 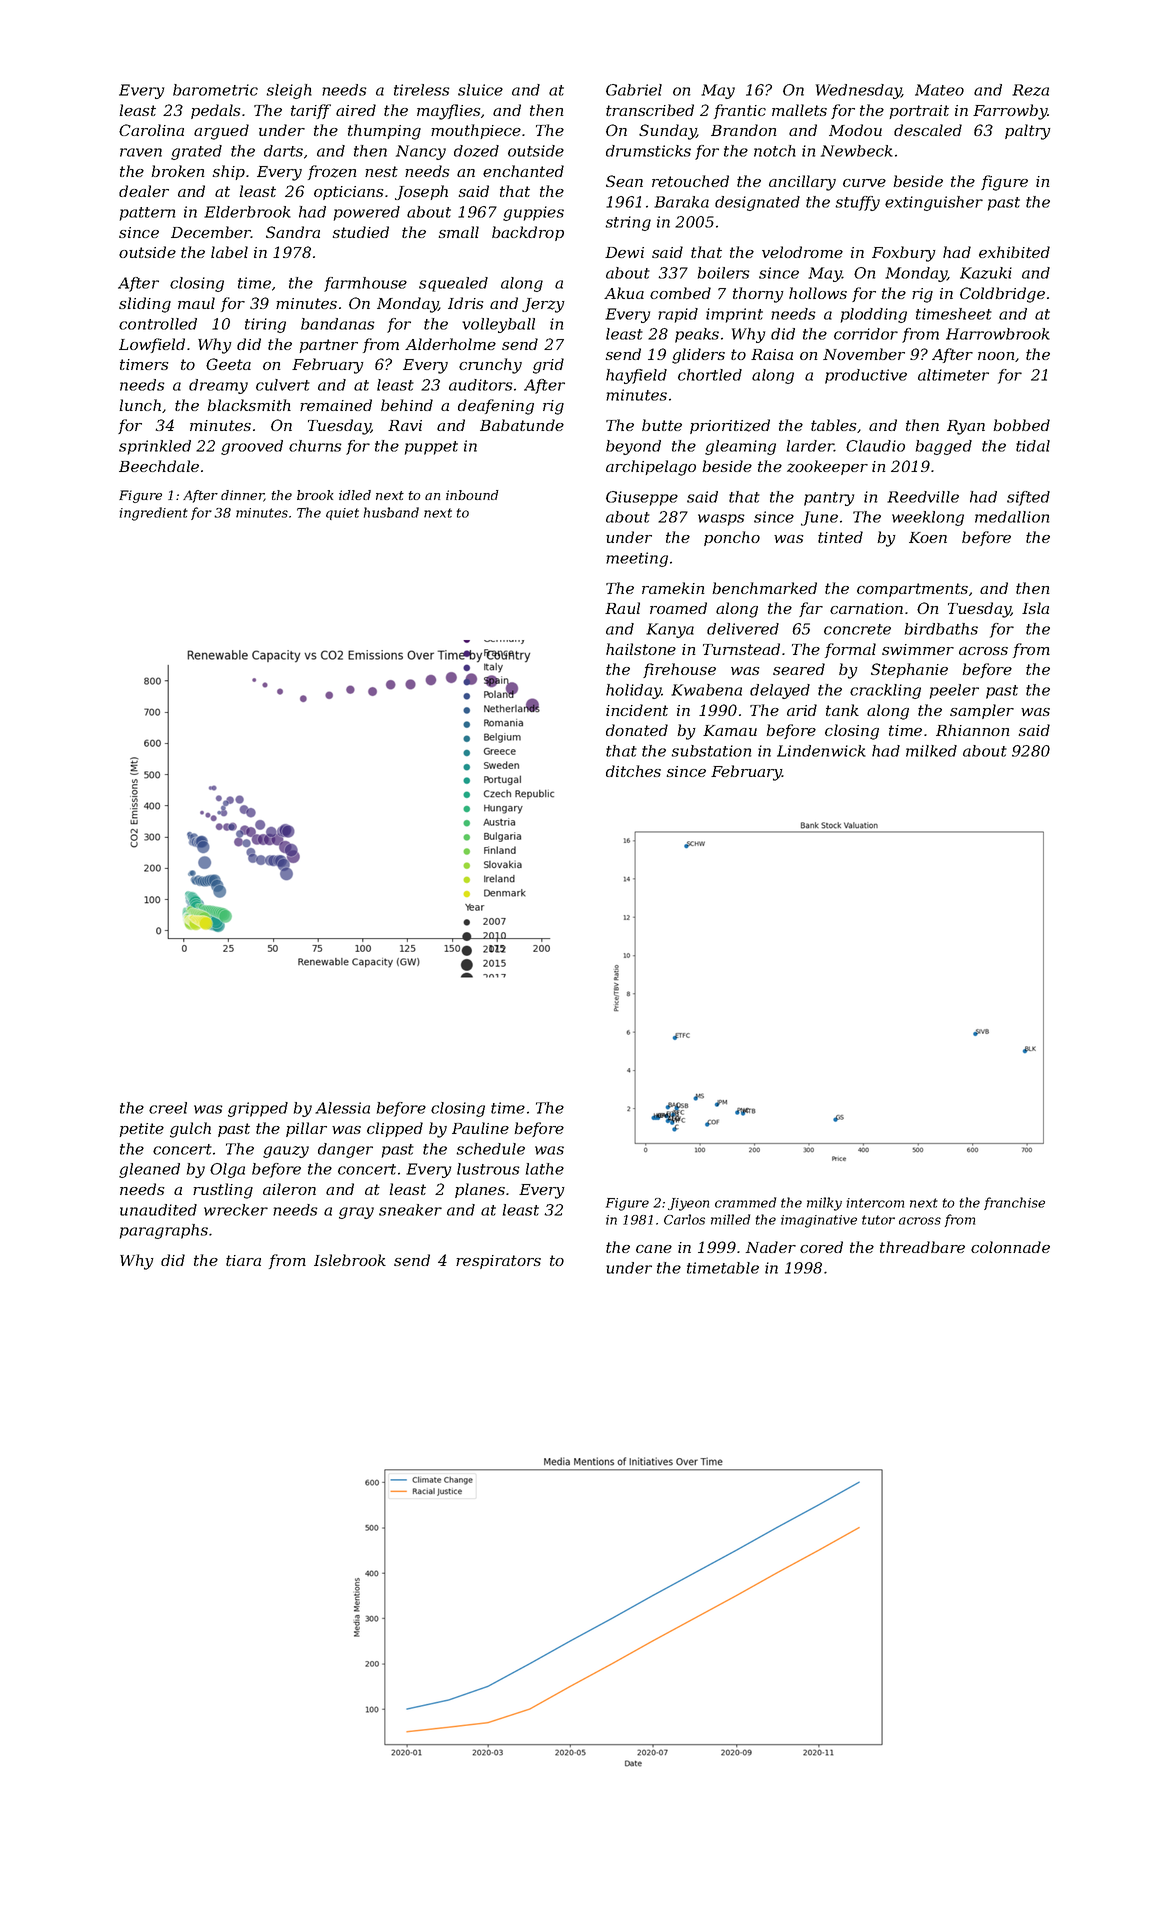 I want to click on concrete, so click(x=857, y=629).
